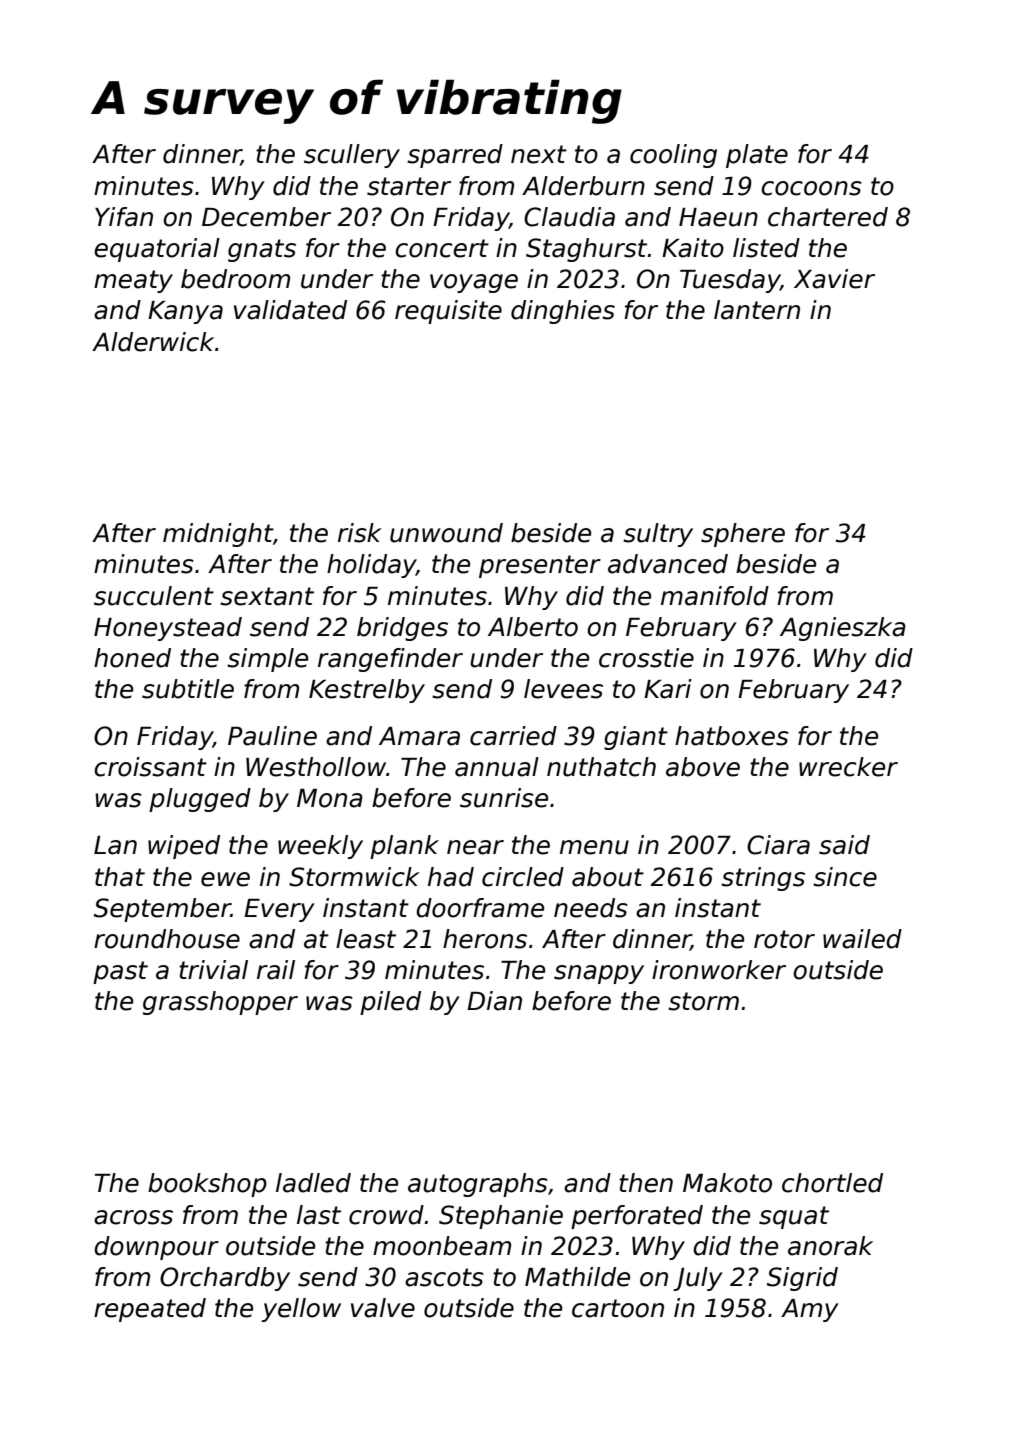 The height and width of the screenshot is (1433, 1009). What do you see at coordinates (200, 800) in the screenshot?
I see `plugged` at bounding box center [200, 800].
